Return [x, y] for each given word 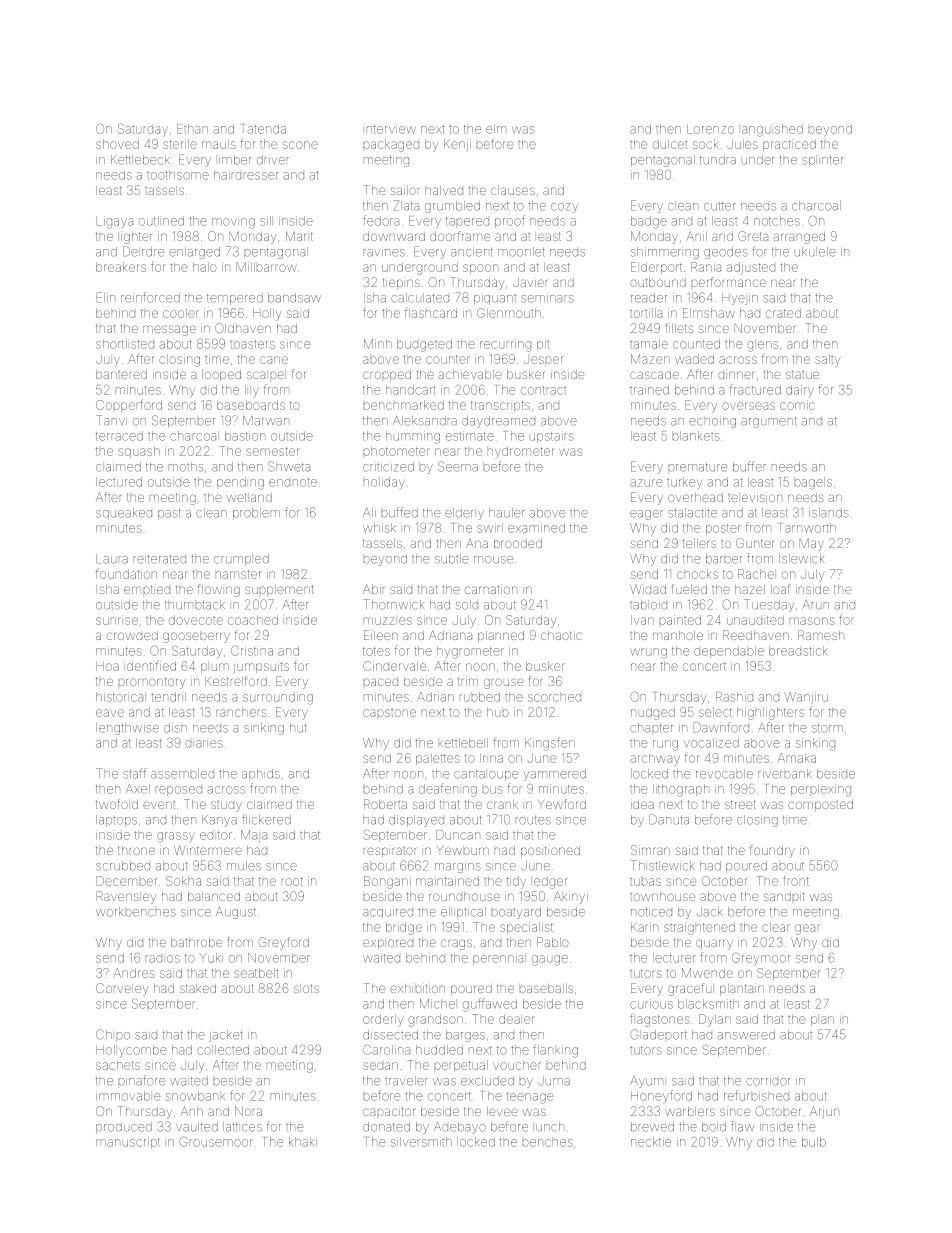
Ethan [192, 129]
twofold [117, 804]
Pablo [553, 942]
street [740, 804]
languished [772, 130]
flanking [555, 1051]
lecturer [674, 958]
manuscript [128, 1143]
